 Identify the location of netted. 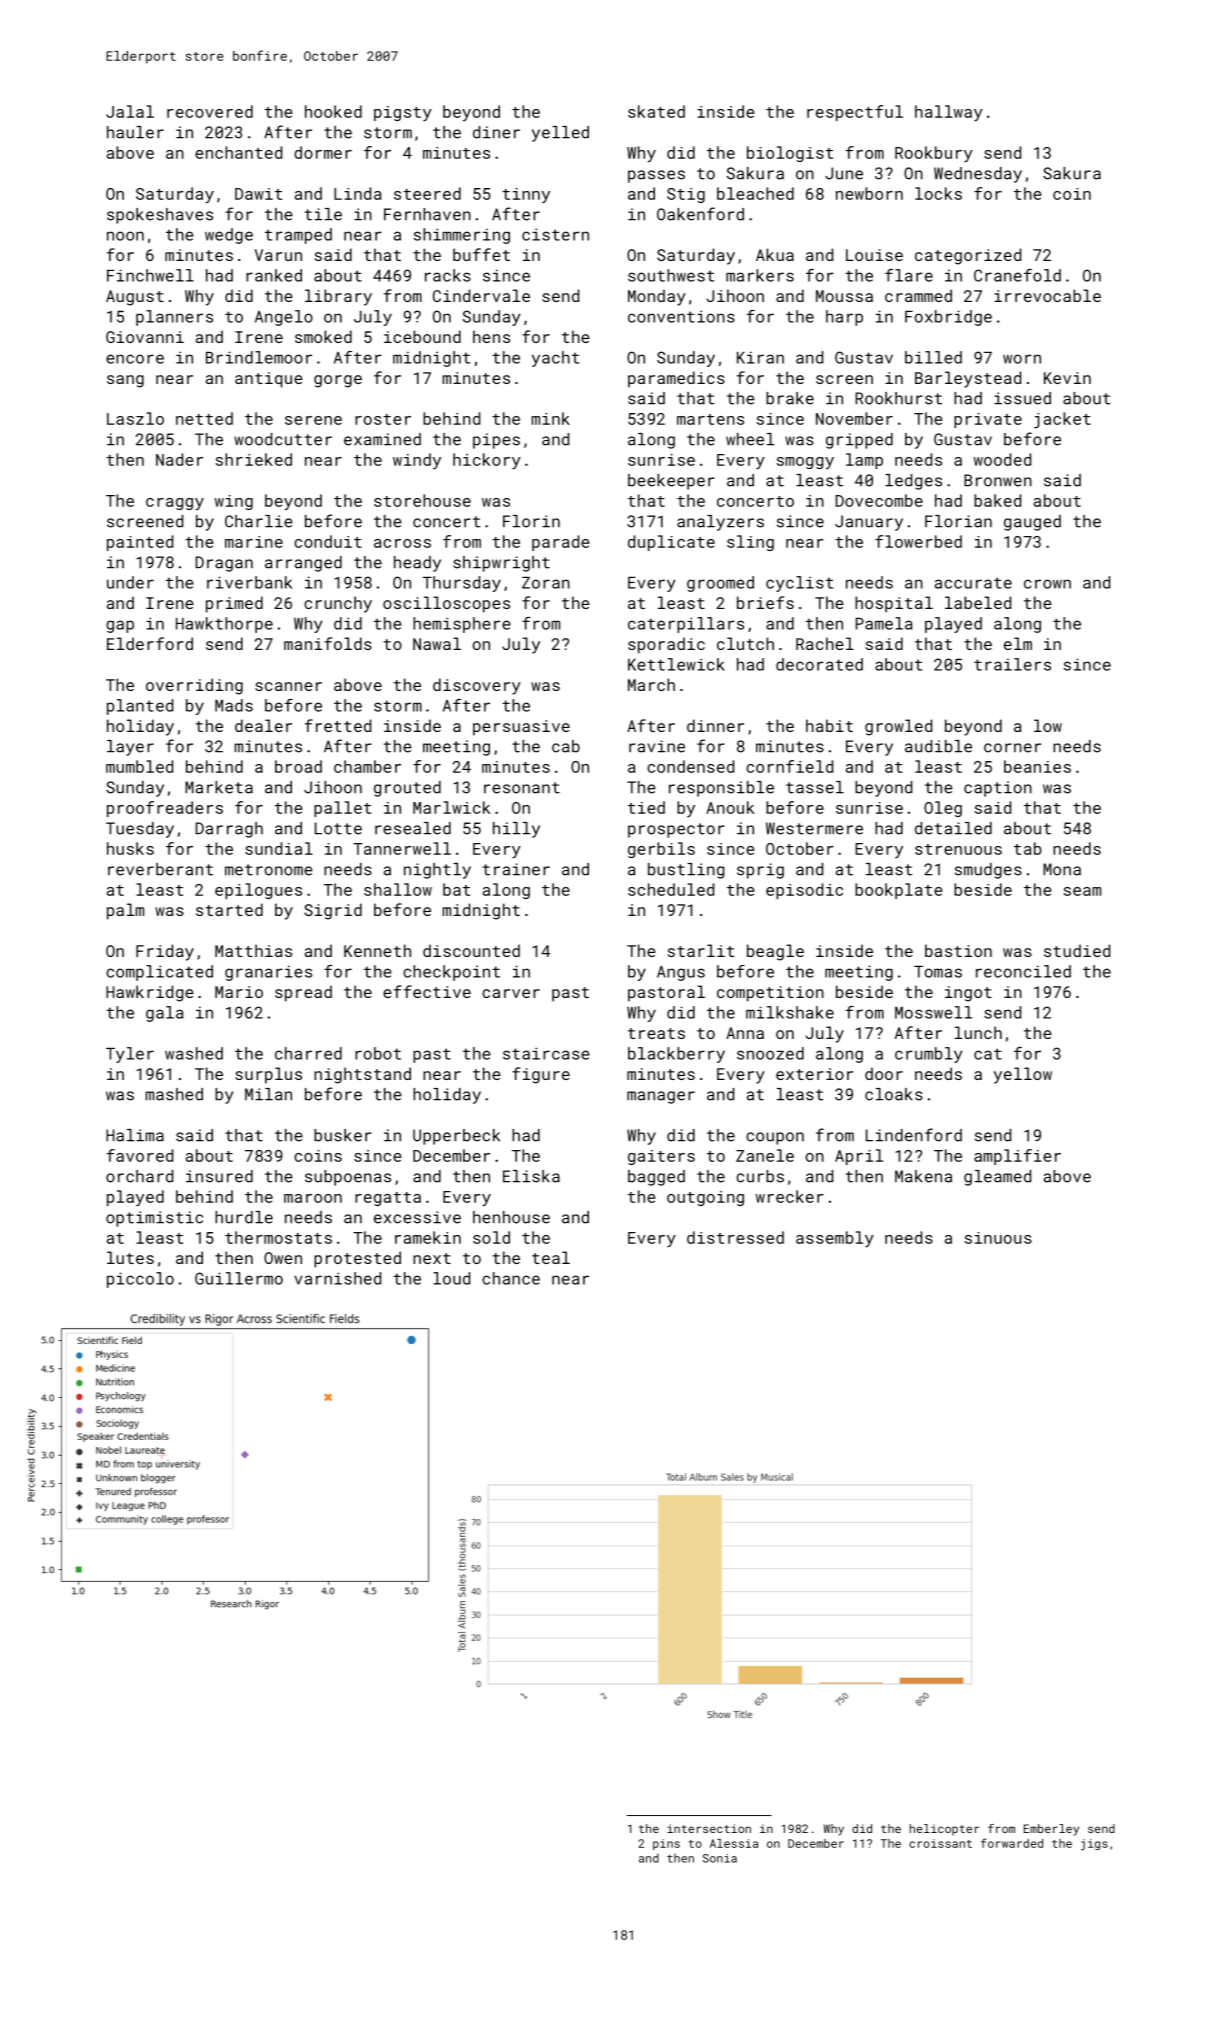
(204, 418).
